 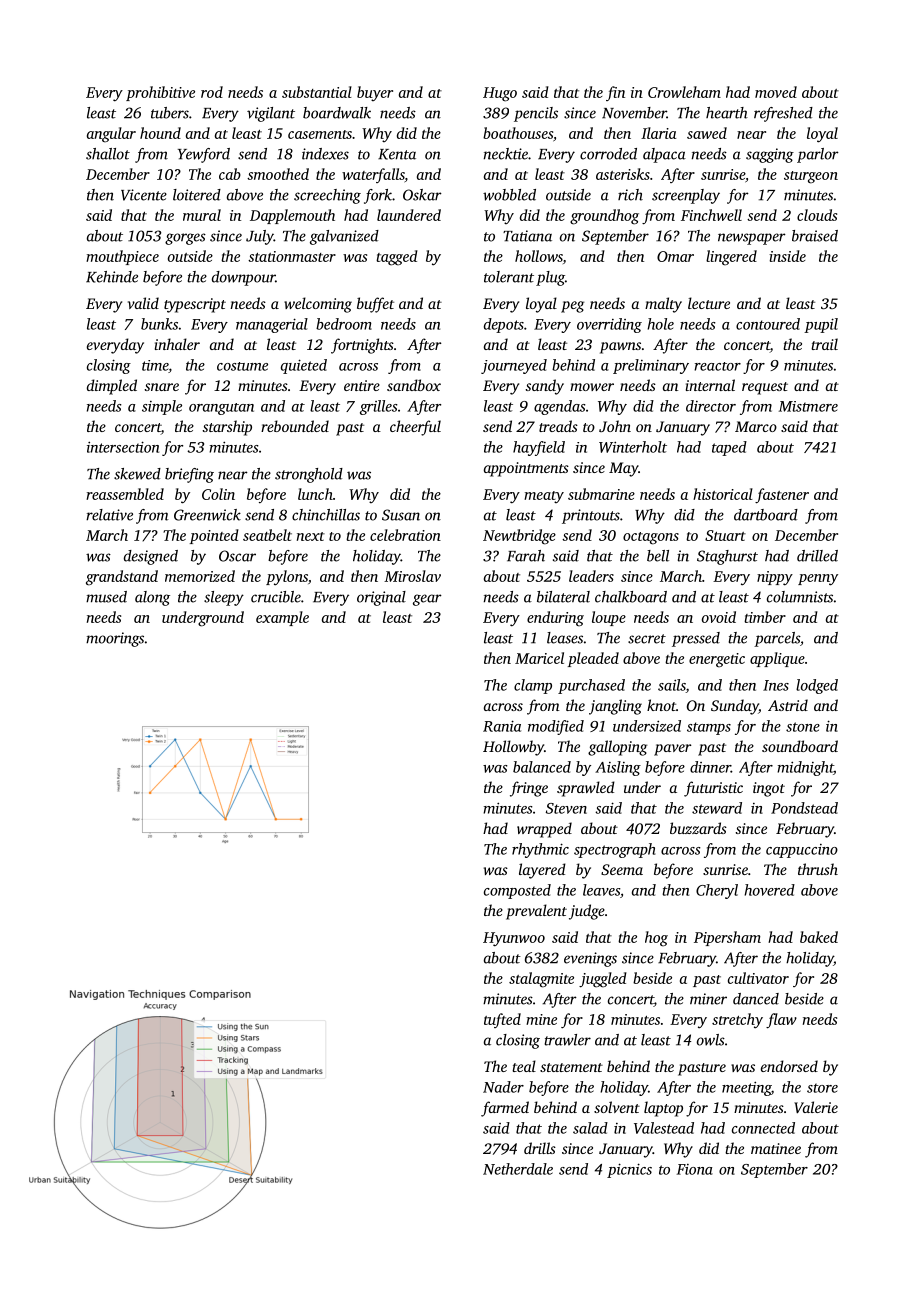 What do you see at coordinates (500, 94) in the document?
I see `Hugo` at bounding box center [500, 94].
